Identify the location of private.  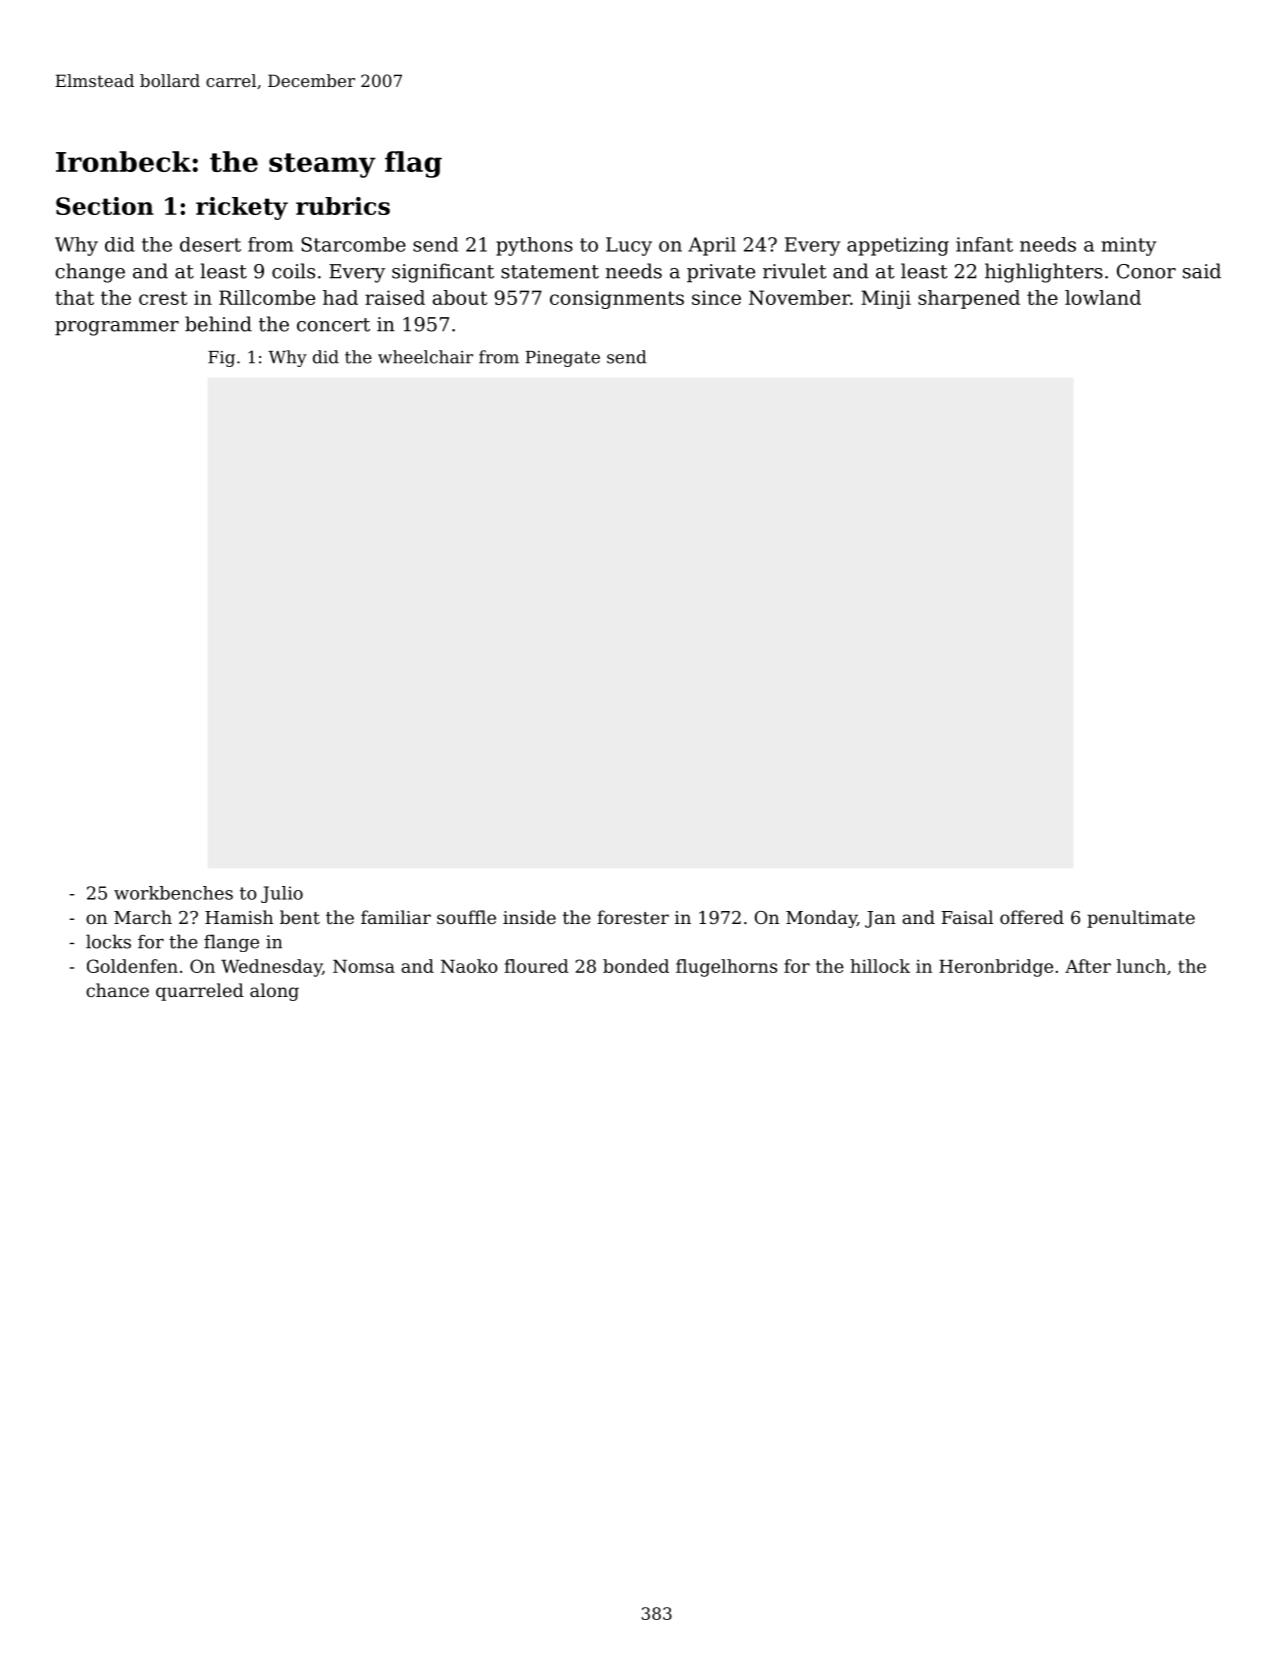
(721, 273).
